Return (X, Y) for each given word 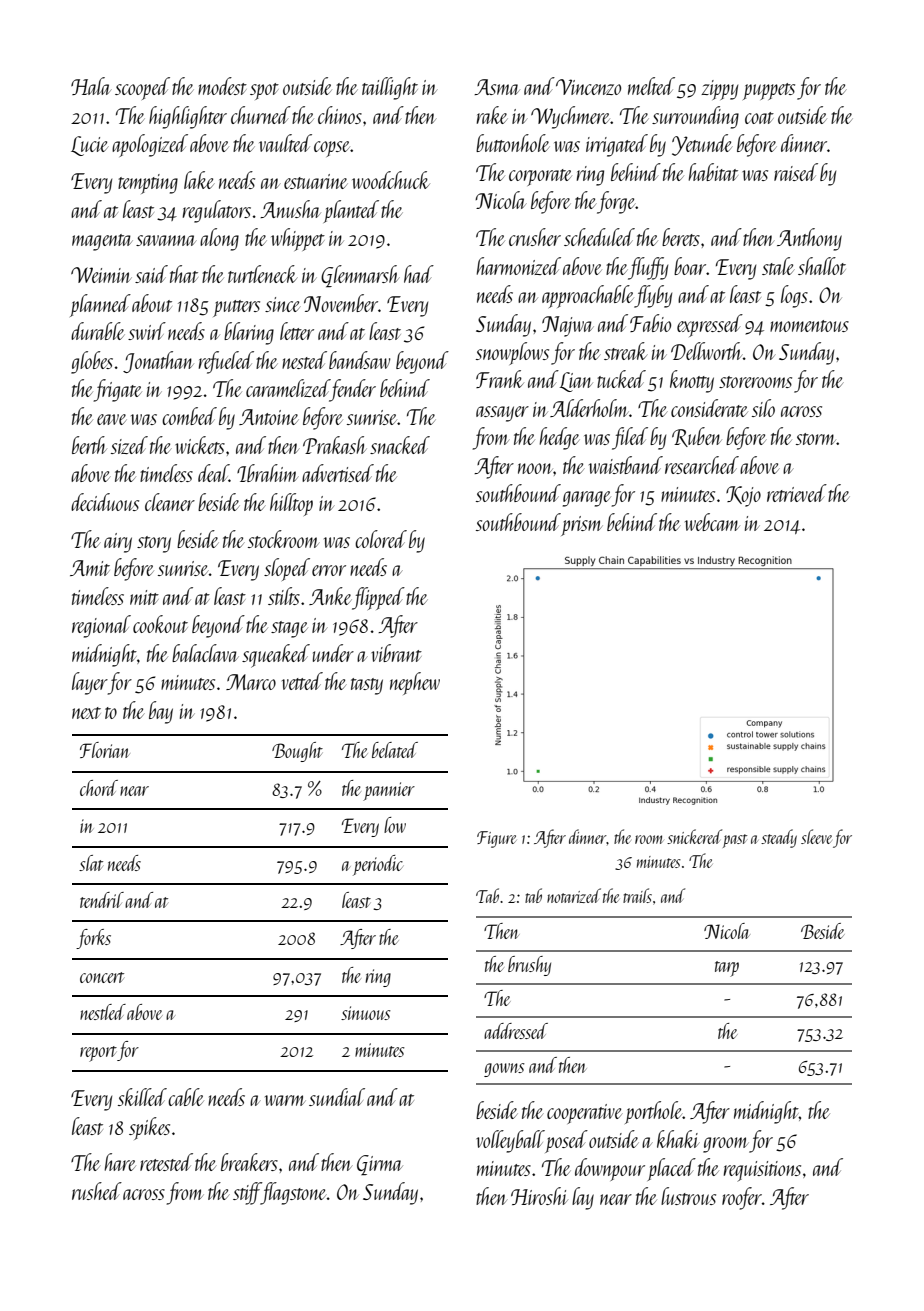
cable (186, 1097)
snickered (694, 836)
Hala (91, 86)
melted (651, 86)
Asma (497, 87)
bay (161, 712)
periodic (378, 865)
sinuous (366, 1013)
